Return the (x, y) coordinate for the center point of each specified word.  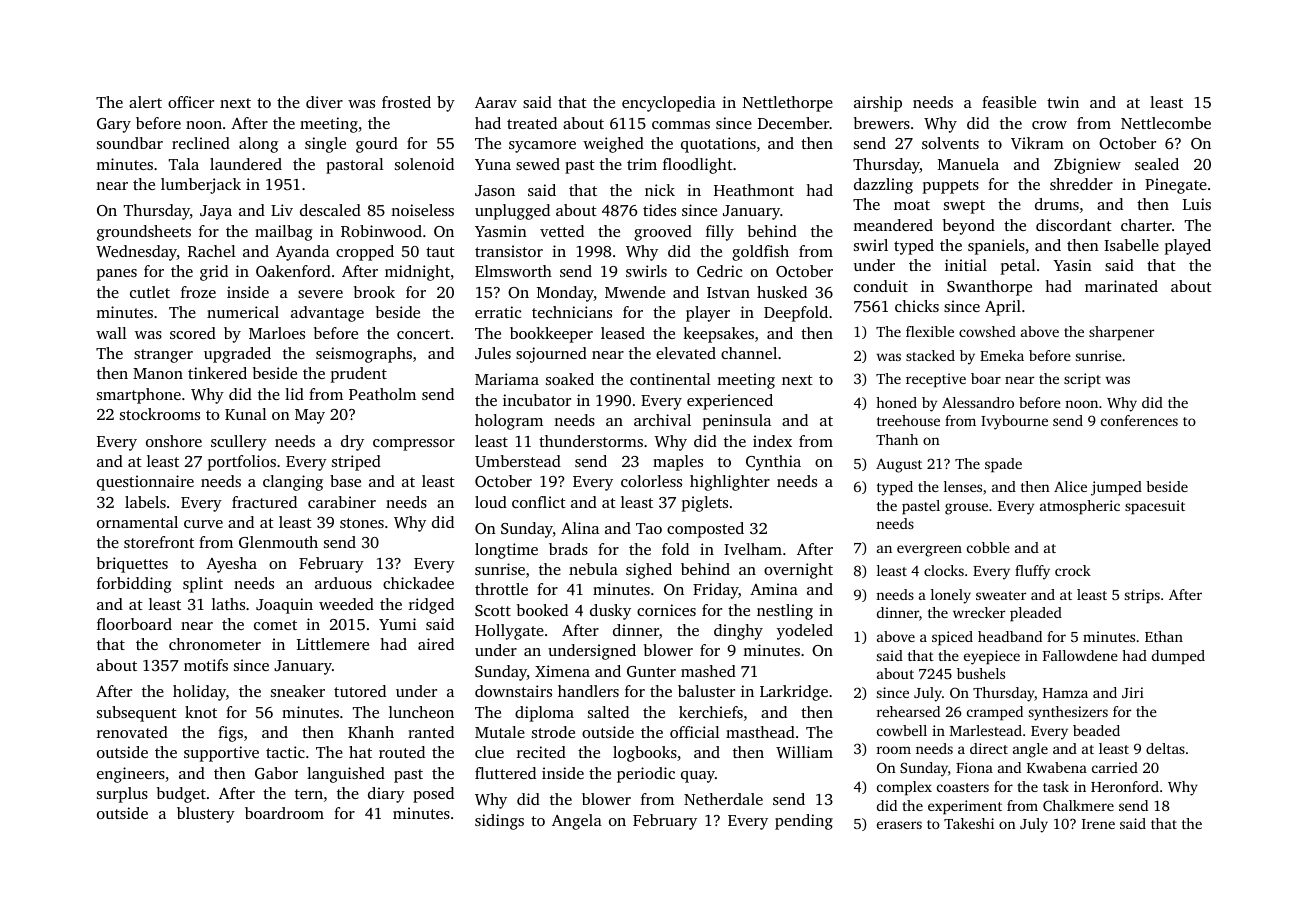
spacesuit (1155, 507)
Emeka (1002, 355)
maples (678, 463)
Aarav (496, 102)
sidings (499, 822)
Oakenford (293, 271)
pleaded (1036, 614)
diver (324, 102)
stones (362, 523)
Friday (715, 591)
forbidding (134, 585)
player (708, 314)
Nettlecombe (1166, 123)
